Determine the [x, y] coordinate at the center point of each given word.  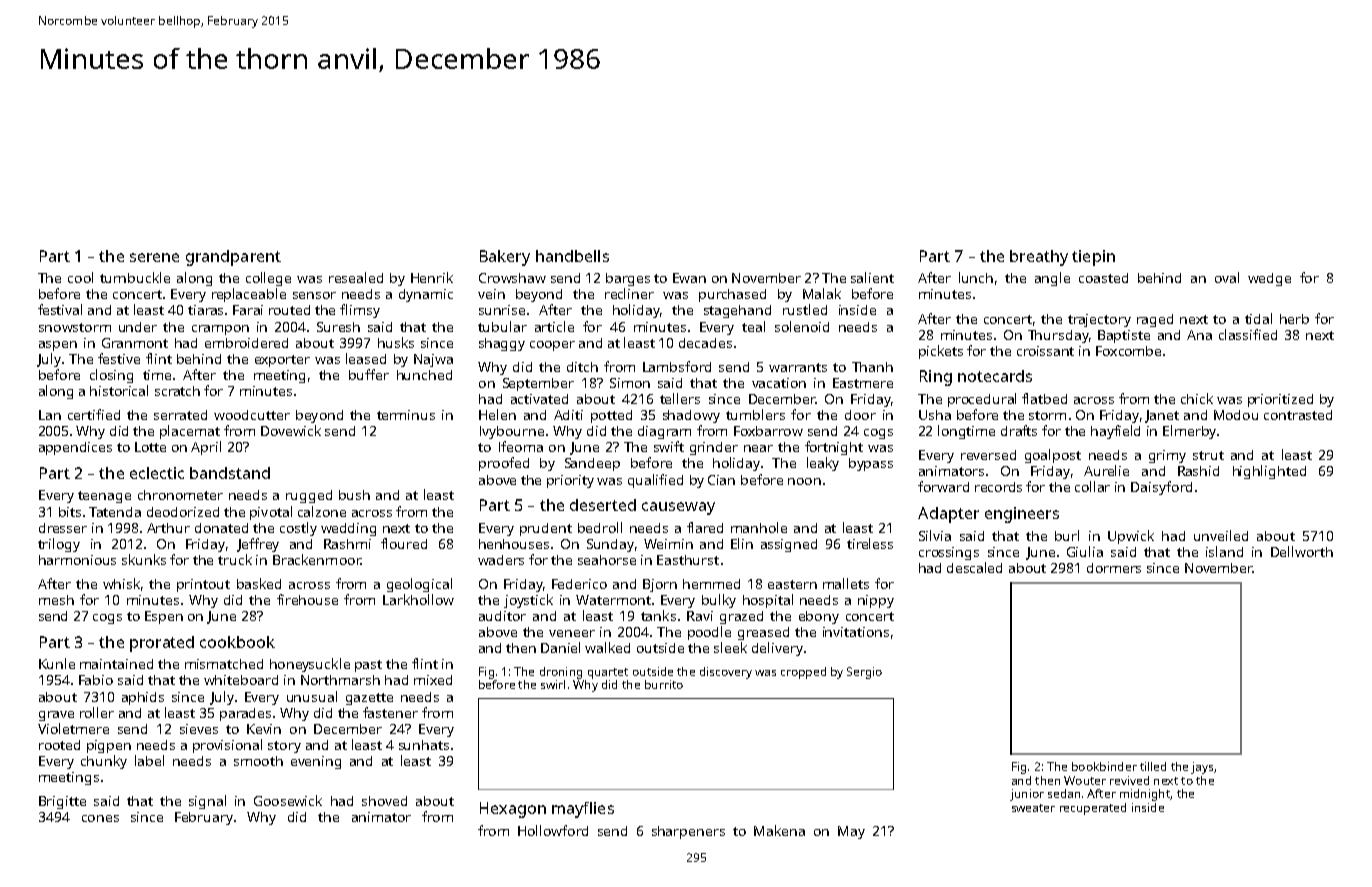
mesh [56, 600]
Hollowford [553, 830]
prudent [546, 529]
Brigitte [62, 802]
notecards [995, 376]
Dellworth [1302, 551]
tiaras [205, 310]
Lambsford [677, 366]
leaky [823, 464]
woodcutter [252, 415]
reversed [988, 455]
